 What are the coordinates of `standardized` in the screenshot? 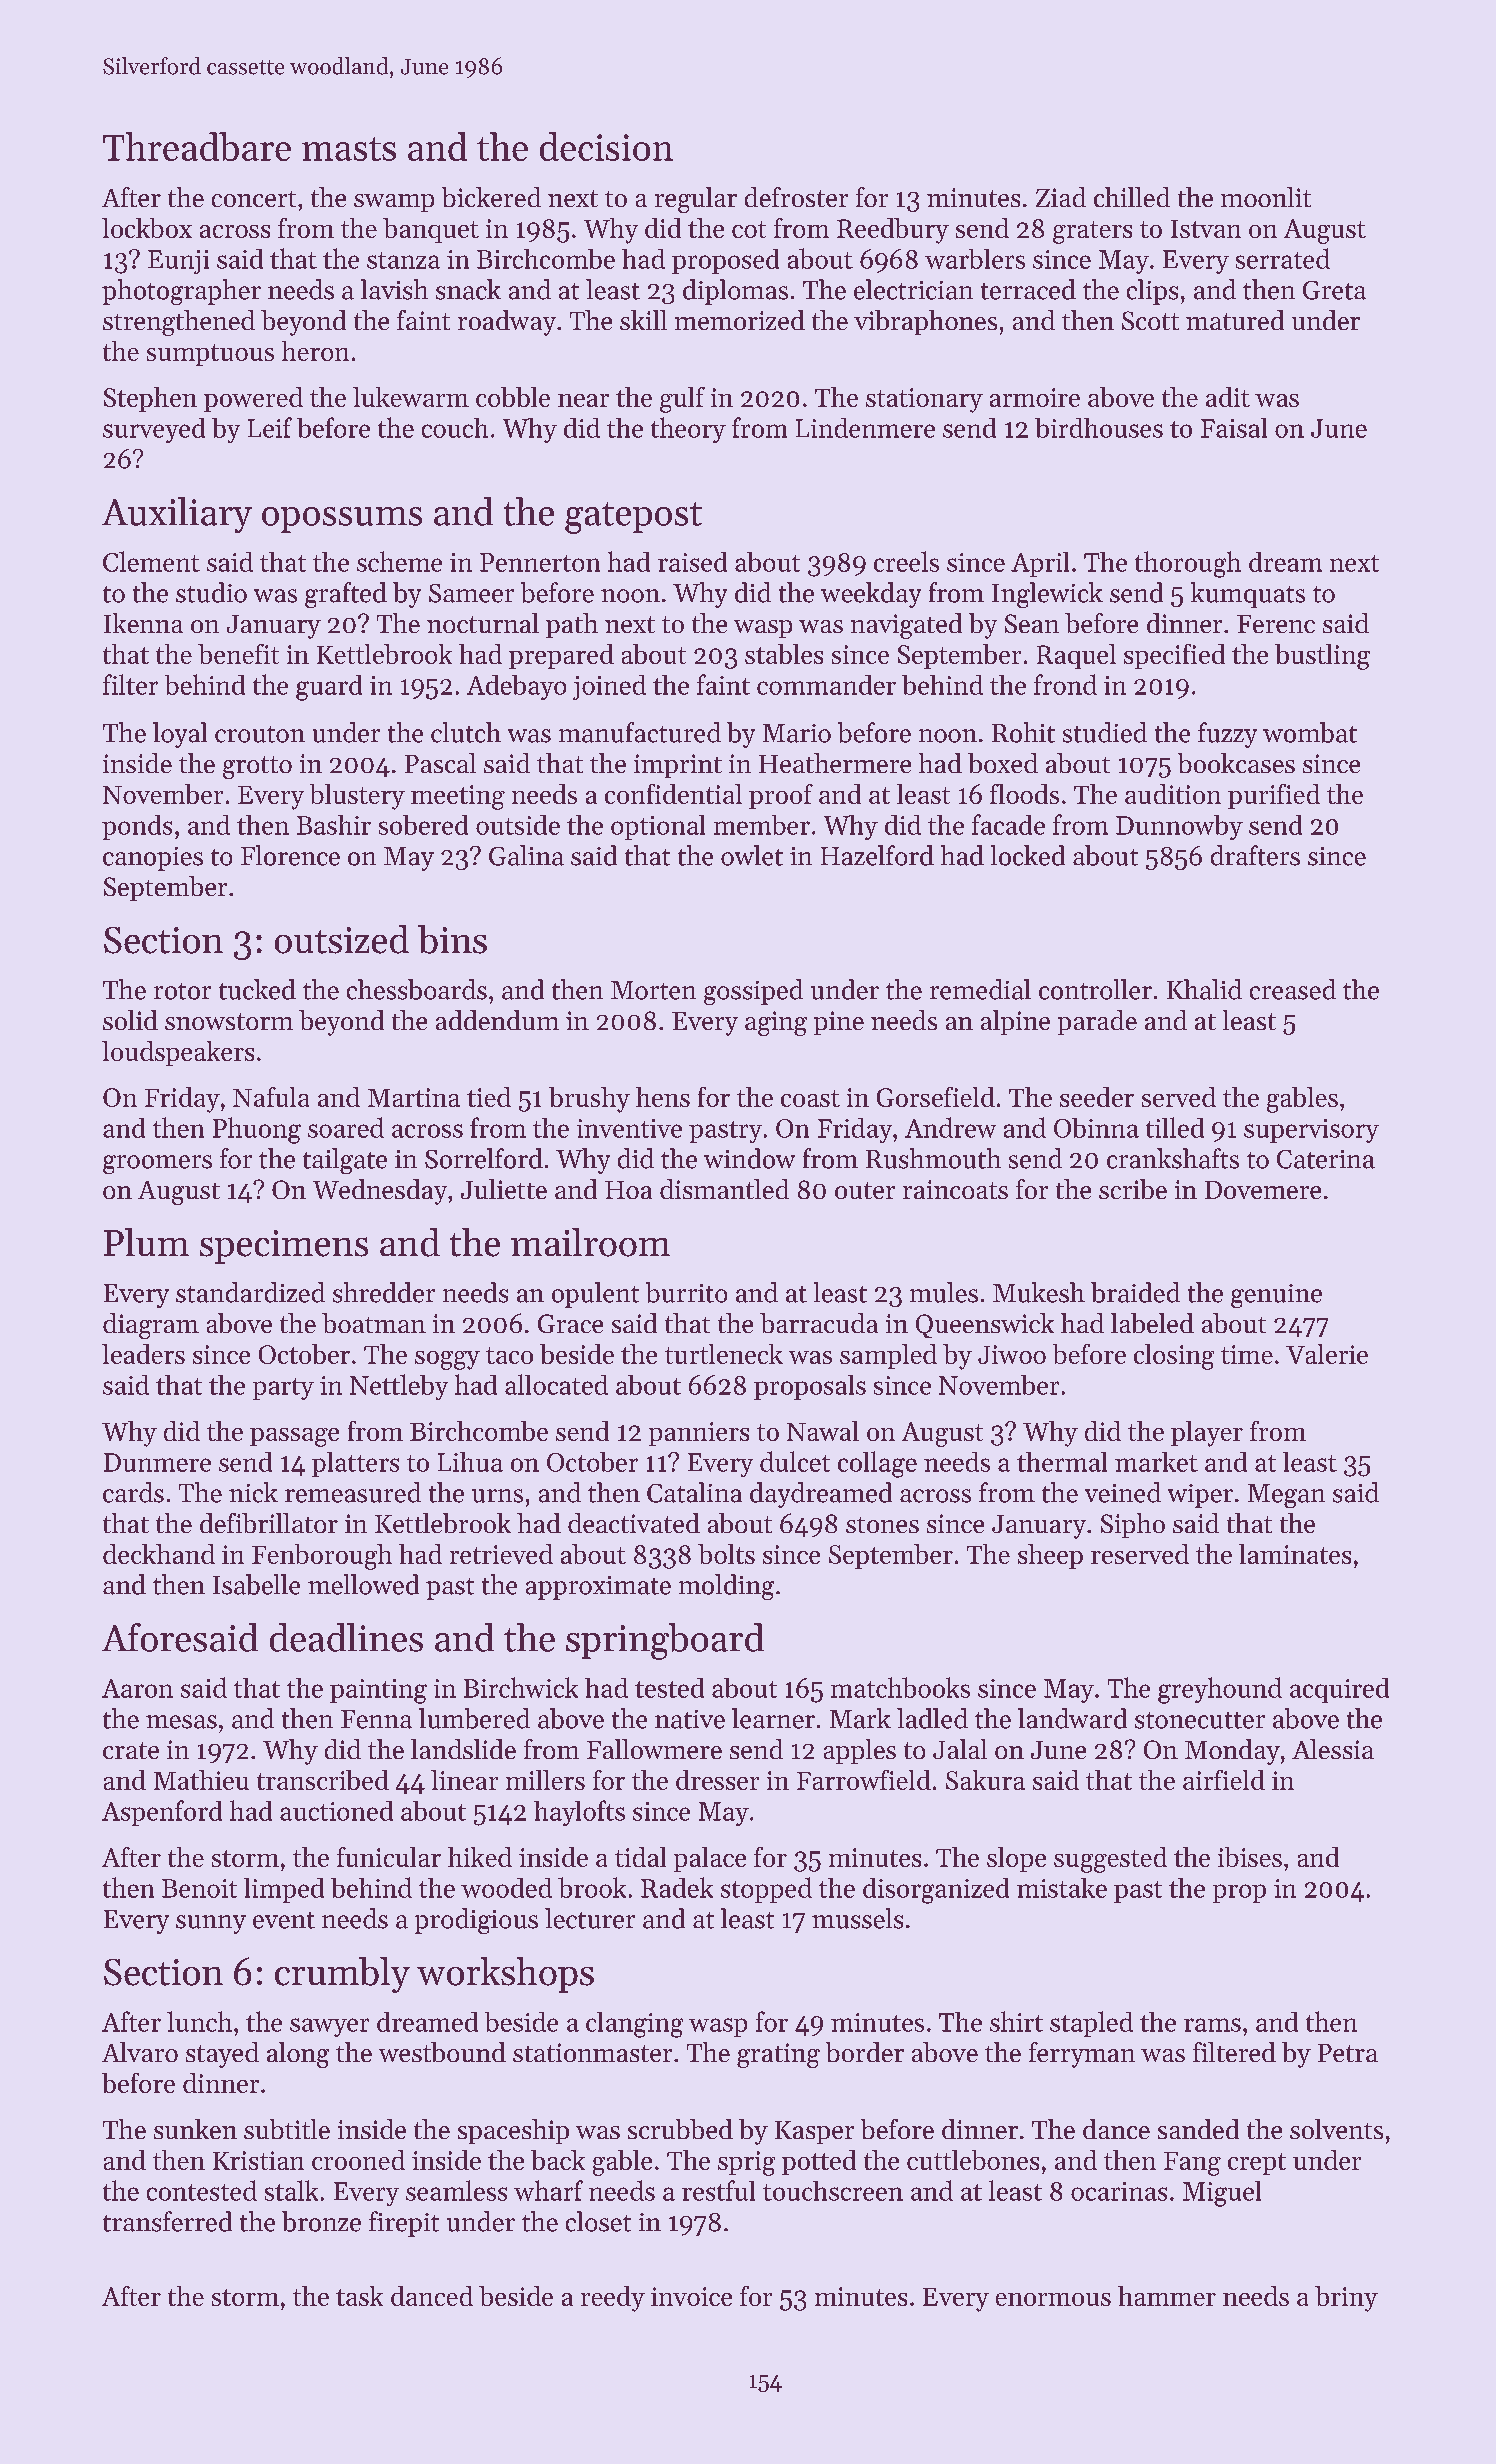 It's located at (250, 1292).
